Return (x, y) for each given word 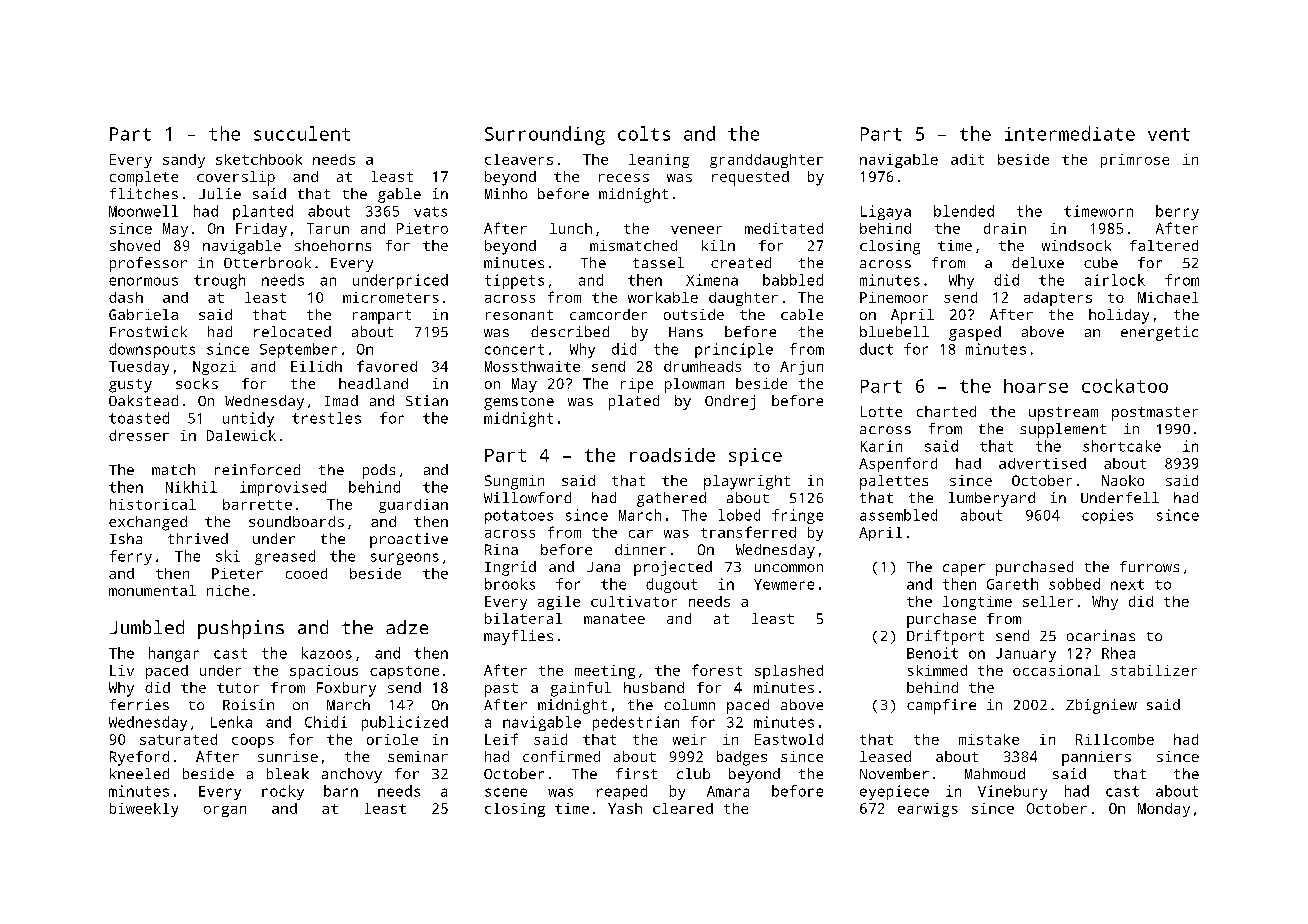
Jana (603, 567)
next (1127, 584)
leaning (659, 161)
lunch (571, 228)
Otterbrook (267, 262)
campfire (941, 706)
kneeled (139, 773)
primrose (1135, 161)
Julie (220, 193)
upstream (1063, 414)
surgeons (405, 559)
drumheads (702, 366)
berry (1177, 212)
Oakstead (143, 400)
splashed (789, 672)
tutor (238, 688)
